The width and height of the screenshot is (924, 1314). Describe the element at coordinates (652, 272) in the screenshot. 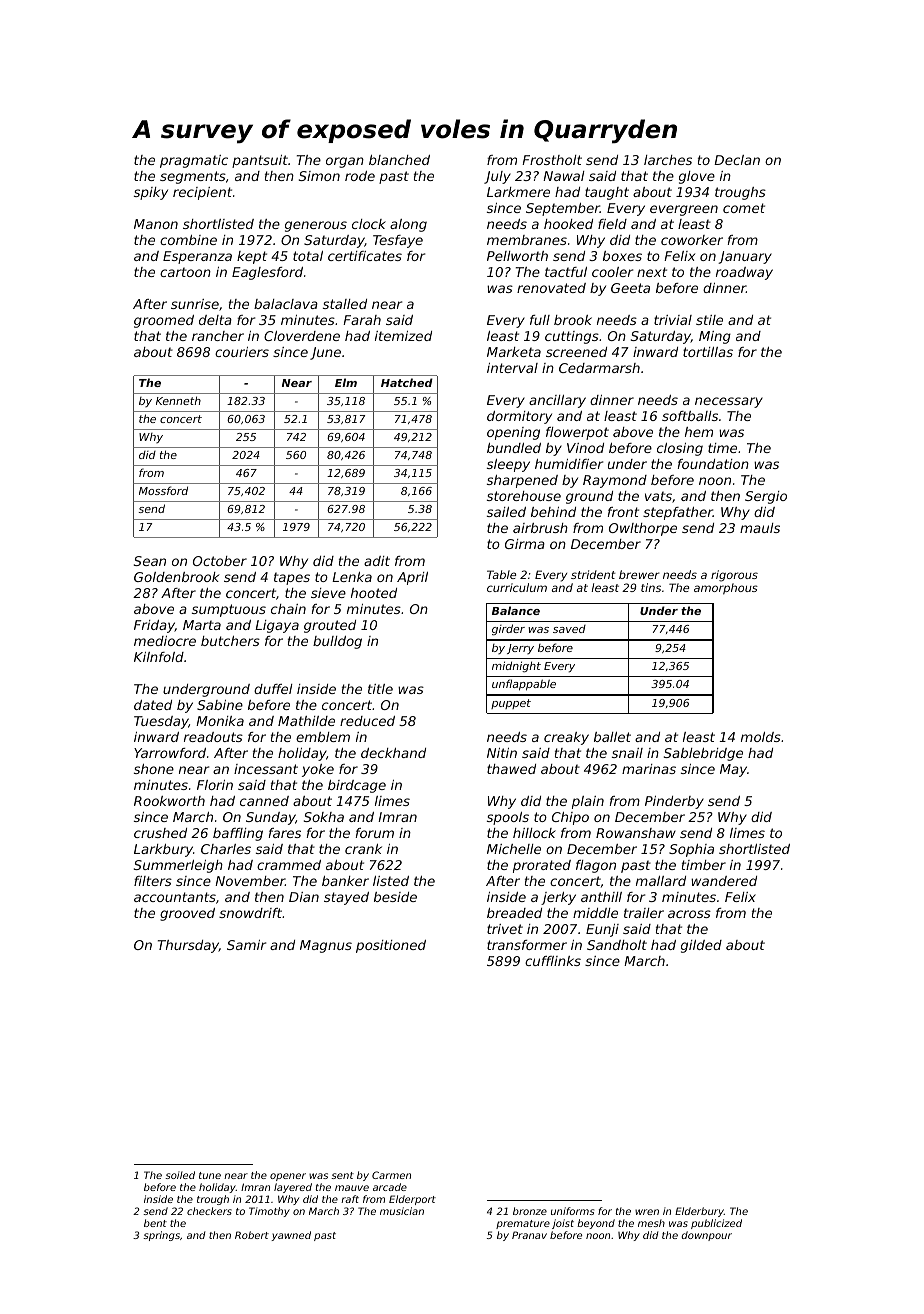

I see `next` at that location.
